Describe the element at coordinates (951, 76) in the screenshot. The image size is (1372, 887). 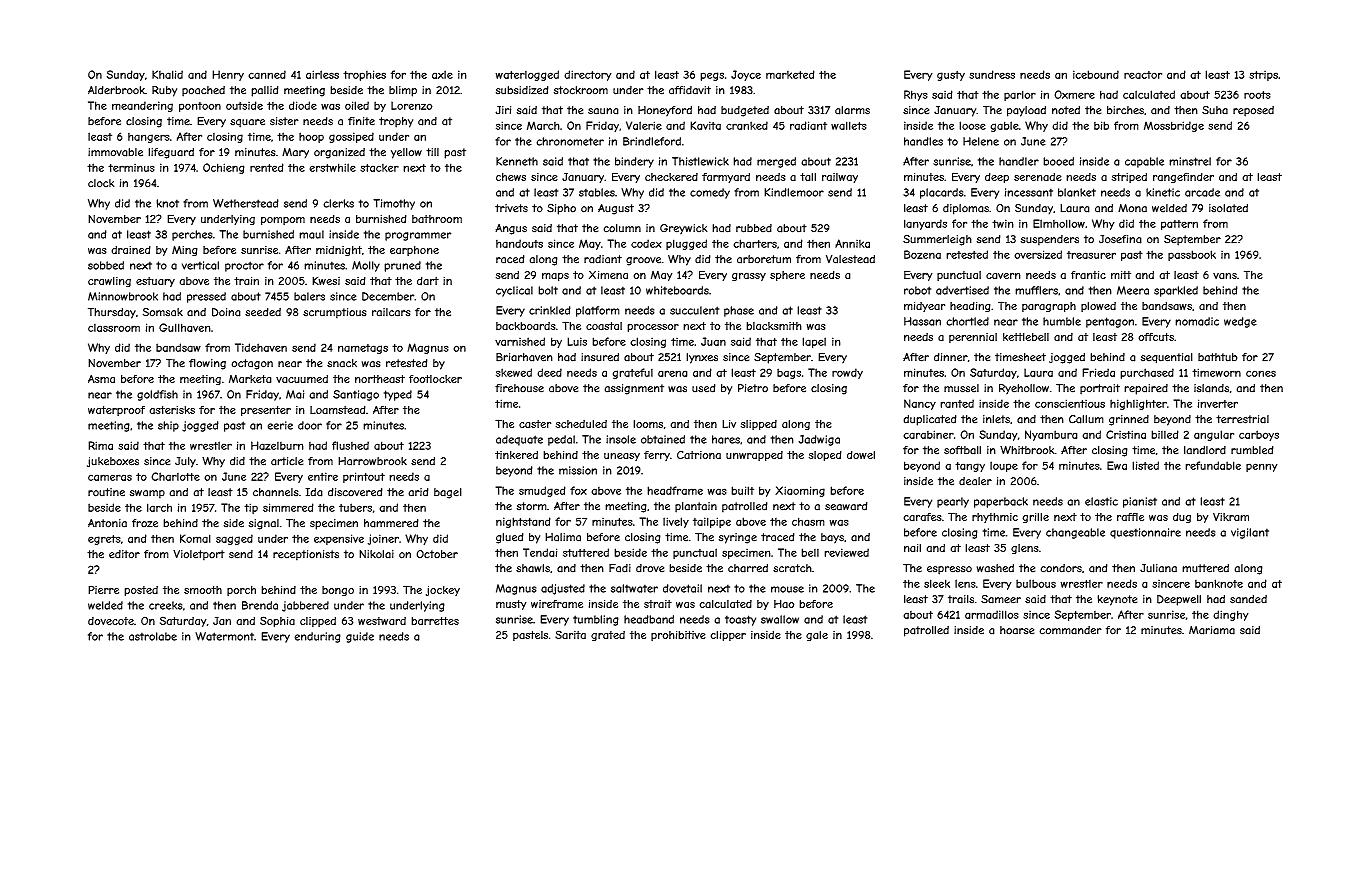
I see `gusty` at that location.
